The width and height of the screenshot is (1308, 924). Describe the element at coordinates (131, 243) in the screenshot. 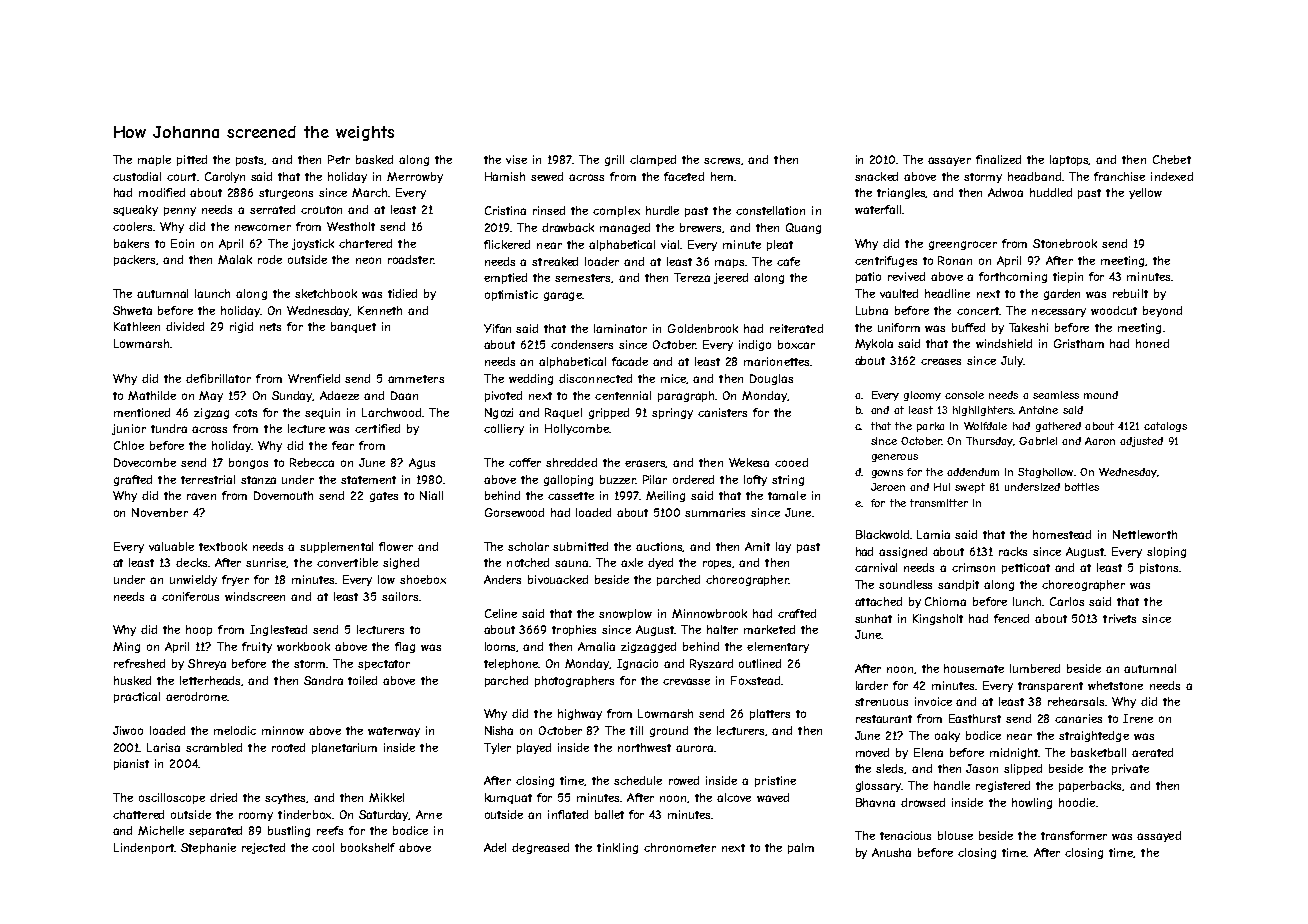

I see `bakers` at that location.
